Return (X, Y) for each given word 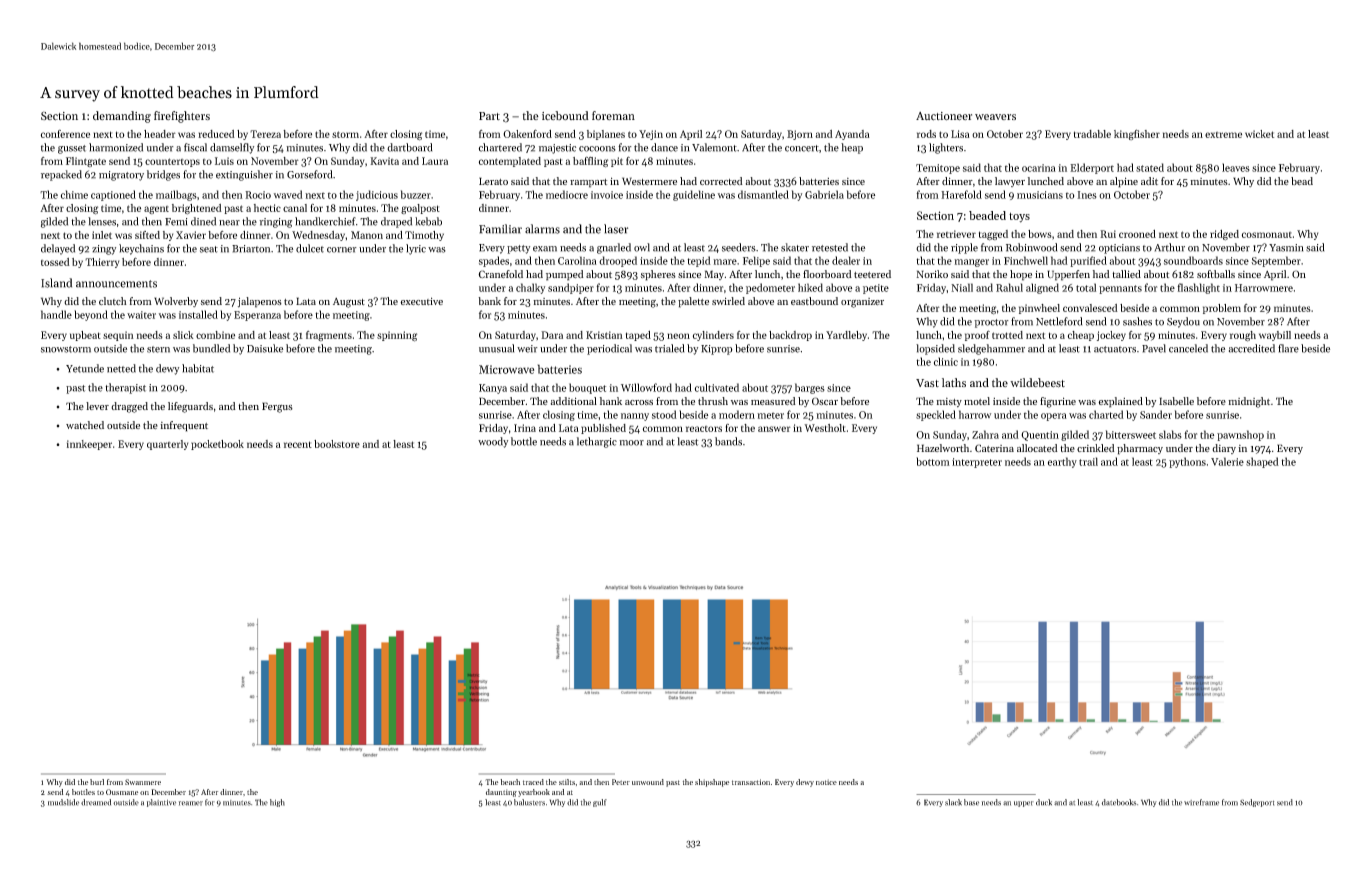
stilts (567, 782)
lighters (946, 148)
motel (977, 401)
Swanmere (143, 782)
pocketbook (217, 445)
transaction (751, 782)
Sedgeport (1257, 803)
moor (631, 443)
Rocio (258, 195)
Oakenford (527, 133)
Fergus (277, 407)
